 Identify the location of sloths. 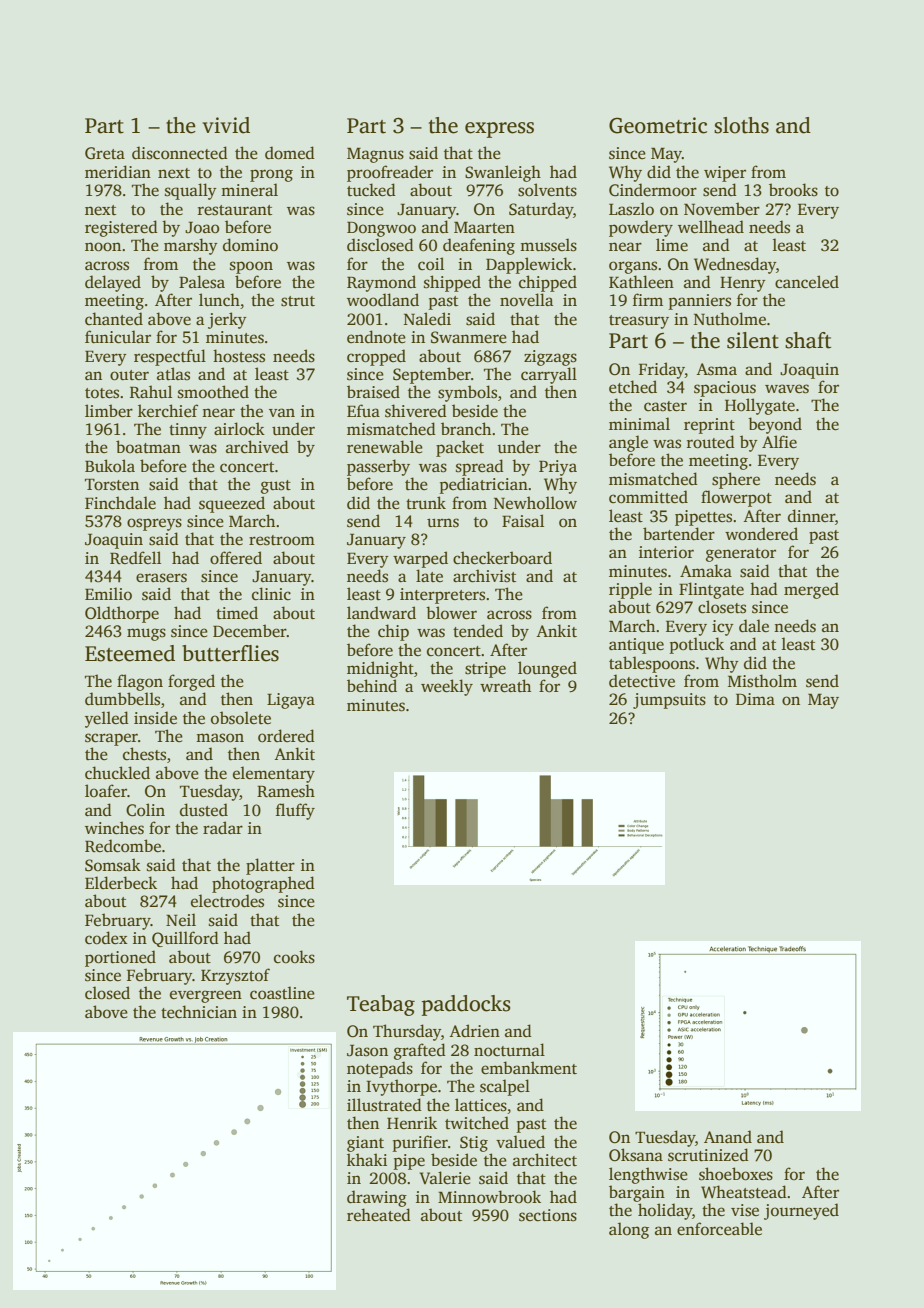
(741, 125).
